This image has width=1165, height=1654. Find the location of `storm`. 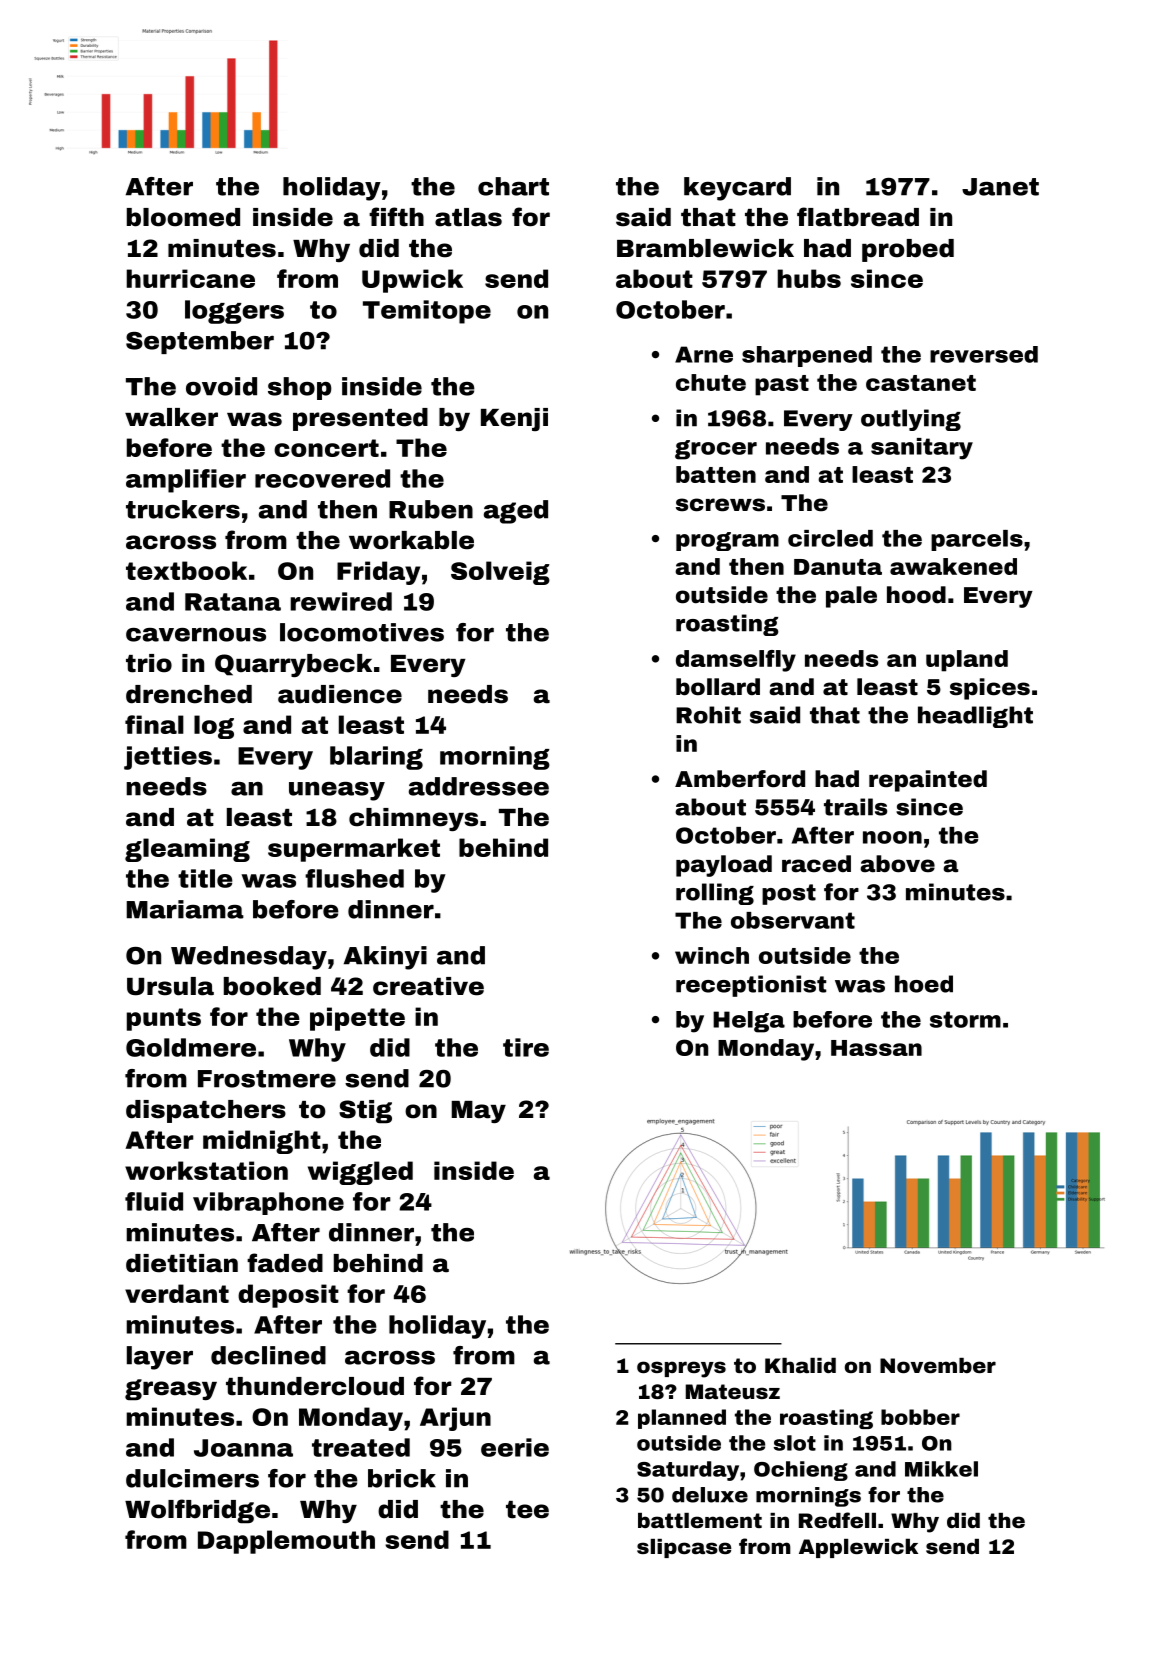

storm is located at coordinates (965, 1019).
